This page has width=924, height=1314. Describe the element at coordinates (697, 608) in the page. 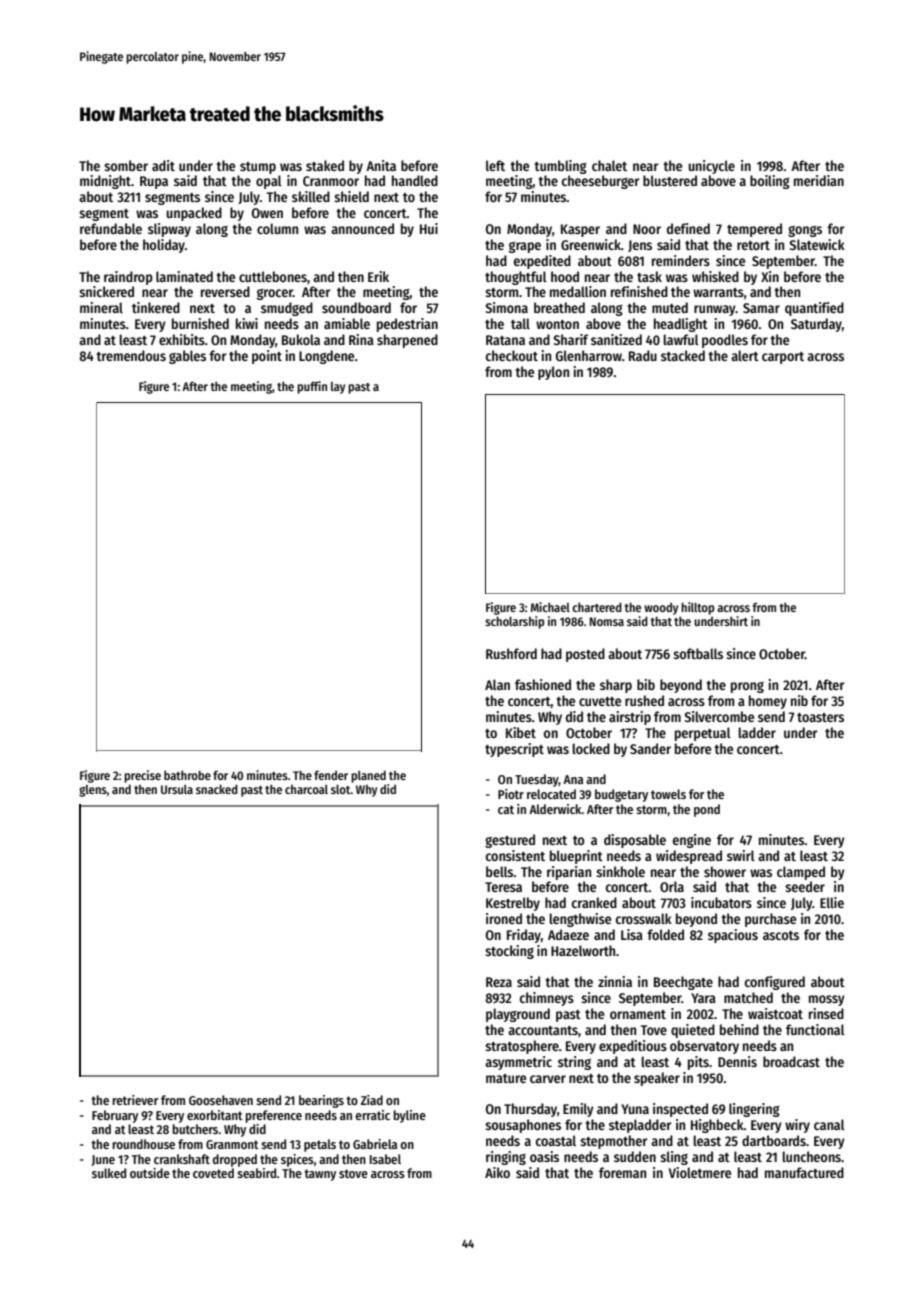

I see `hilltop` at that location.
